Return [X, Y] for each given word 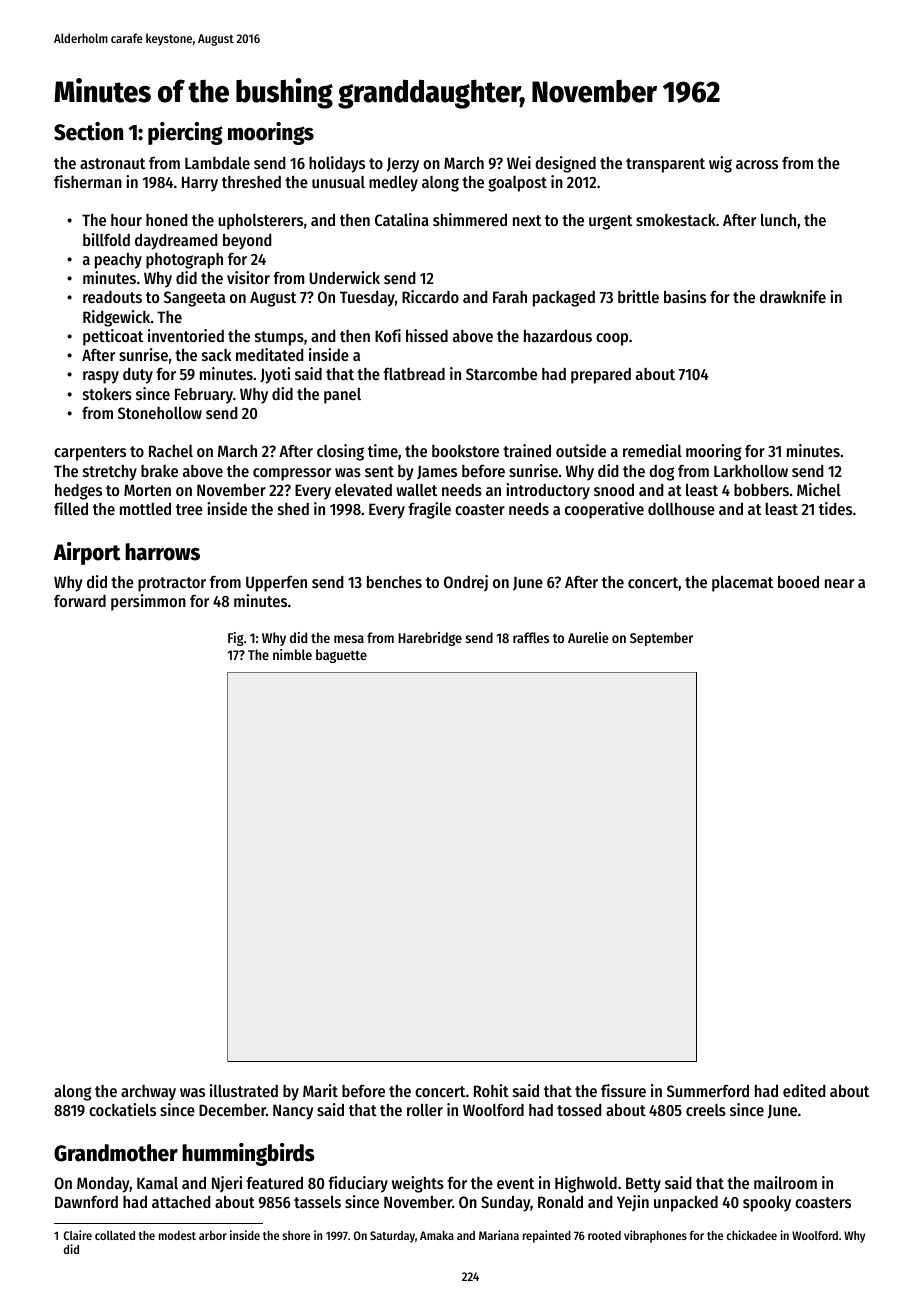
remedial [652, 450]
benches [394, 582]
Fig [236, 639]
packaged [564, 299]
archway [148, 1093]
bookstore [465, 451]
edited [804, 1090]
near [839, 583]
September [661, 639]
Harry [200, 184]
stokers [107, 394]
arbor [213, 1235]
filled [71, 508]
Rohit [491, 1090]
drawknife [793, 296]
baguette [341, 656]
